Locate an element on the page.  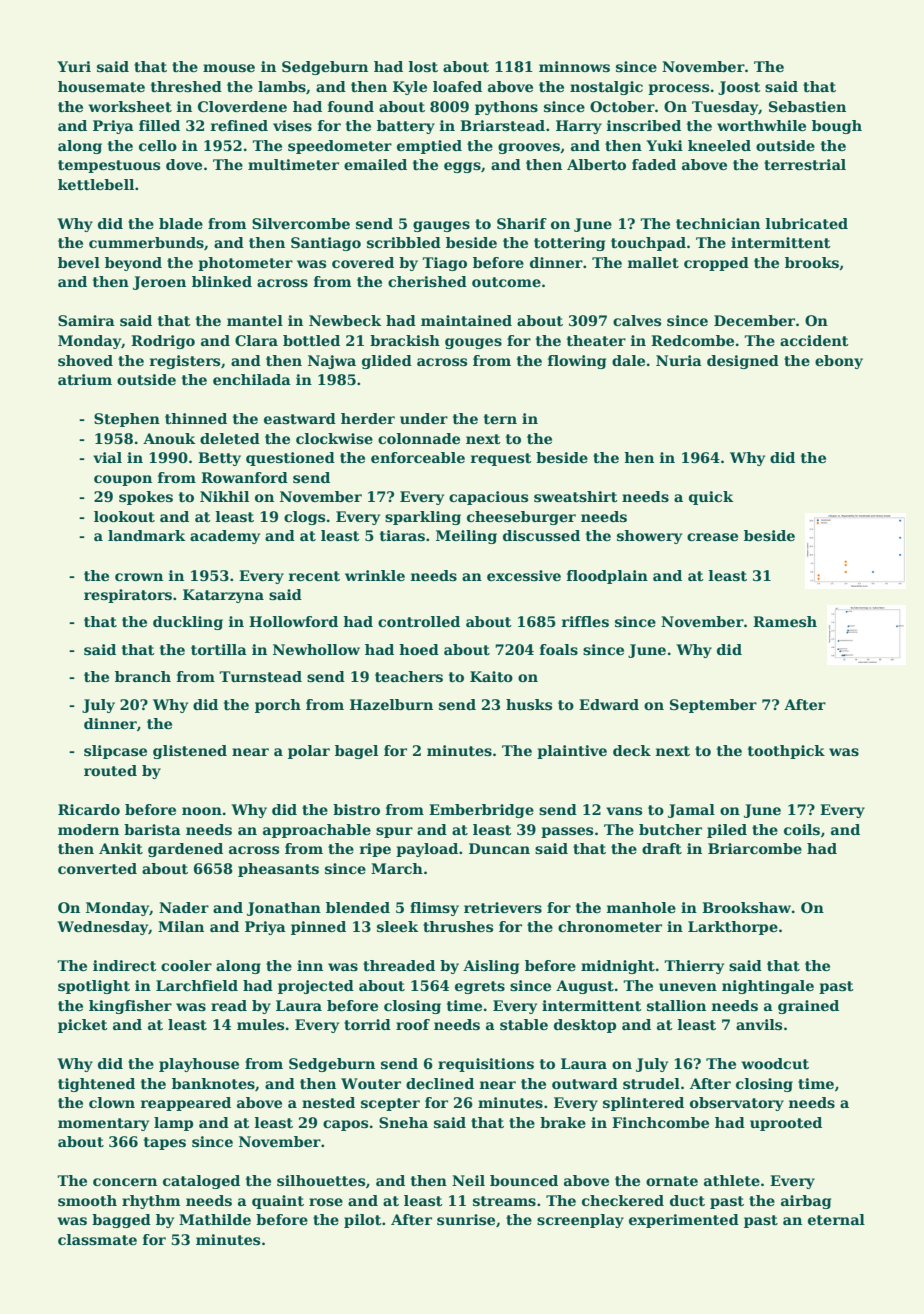
Mathilde is located at coordinates (215, 1219).
